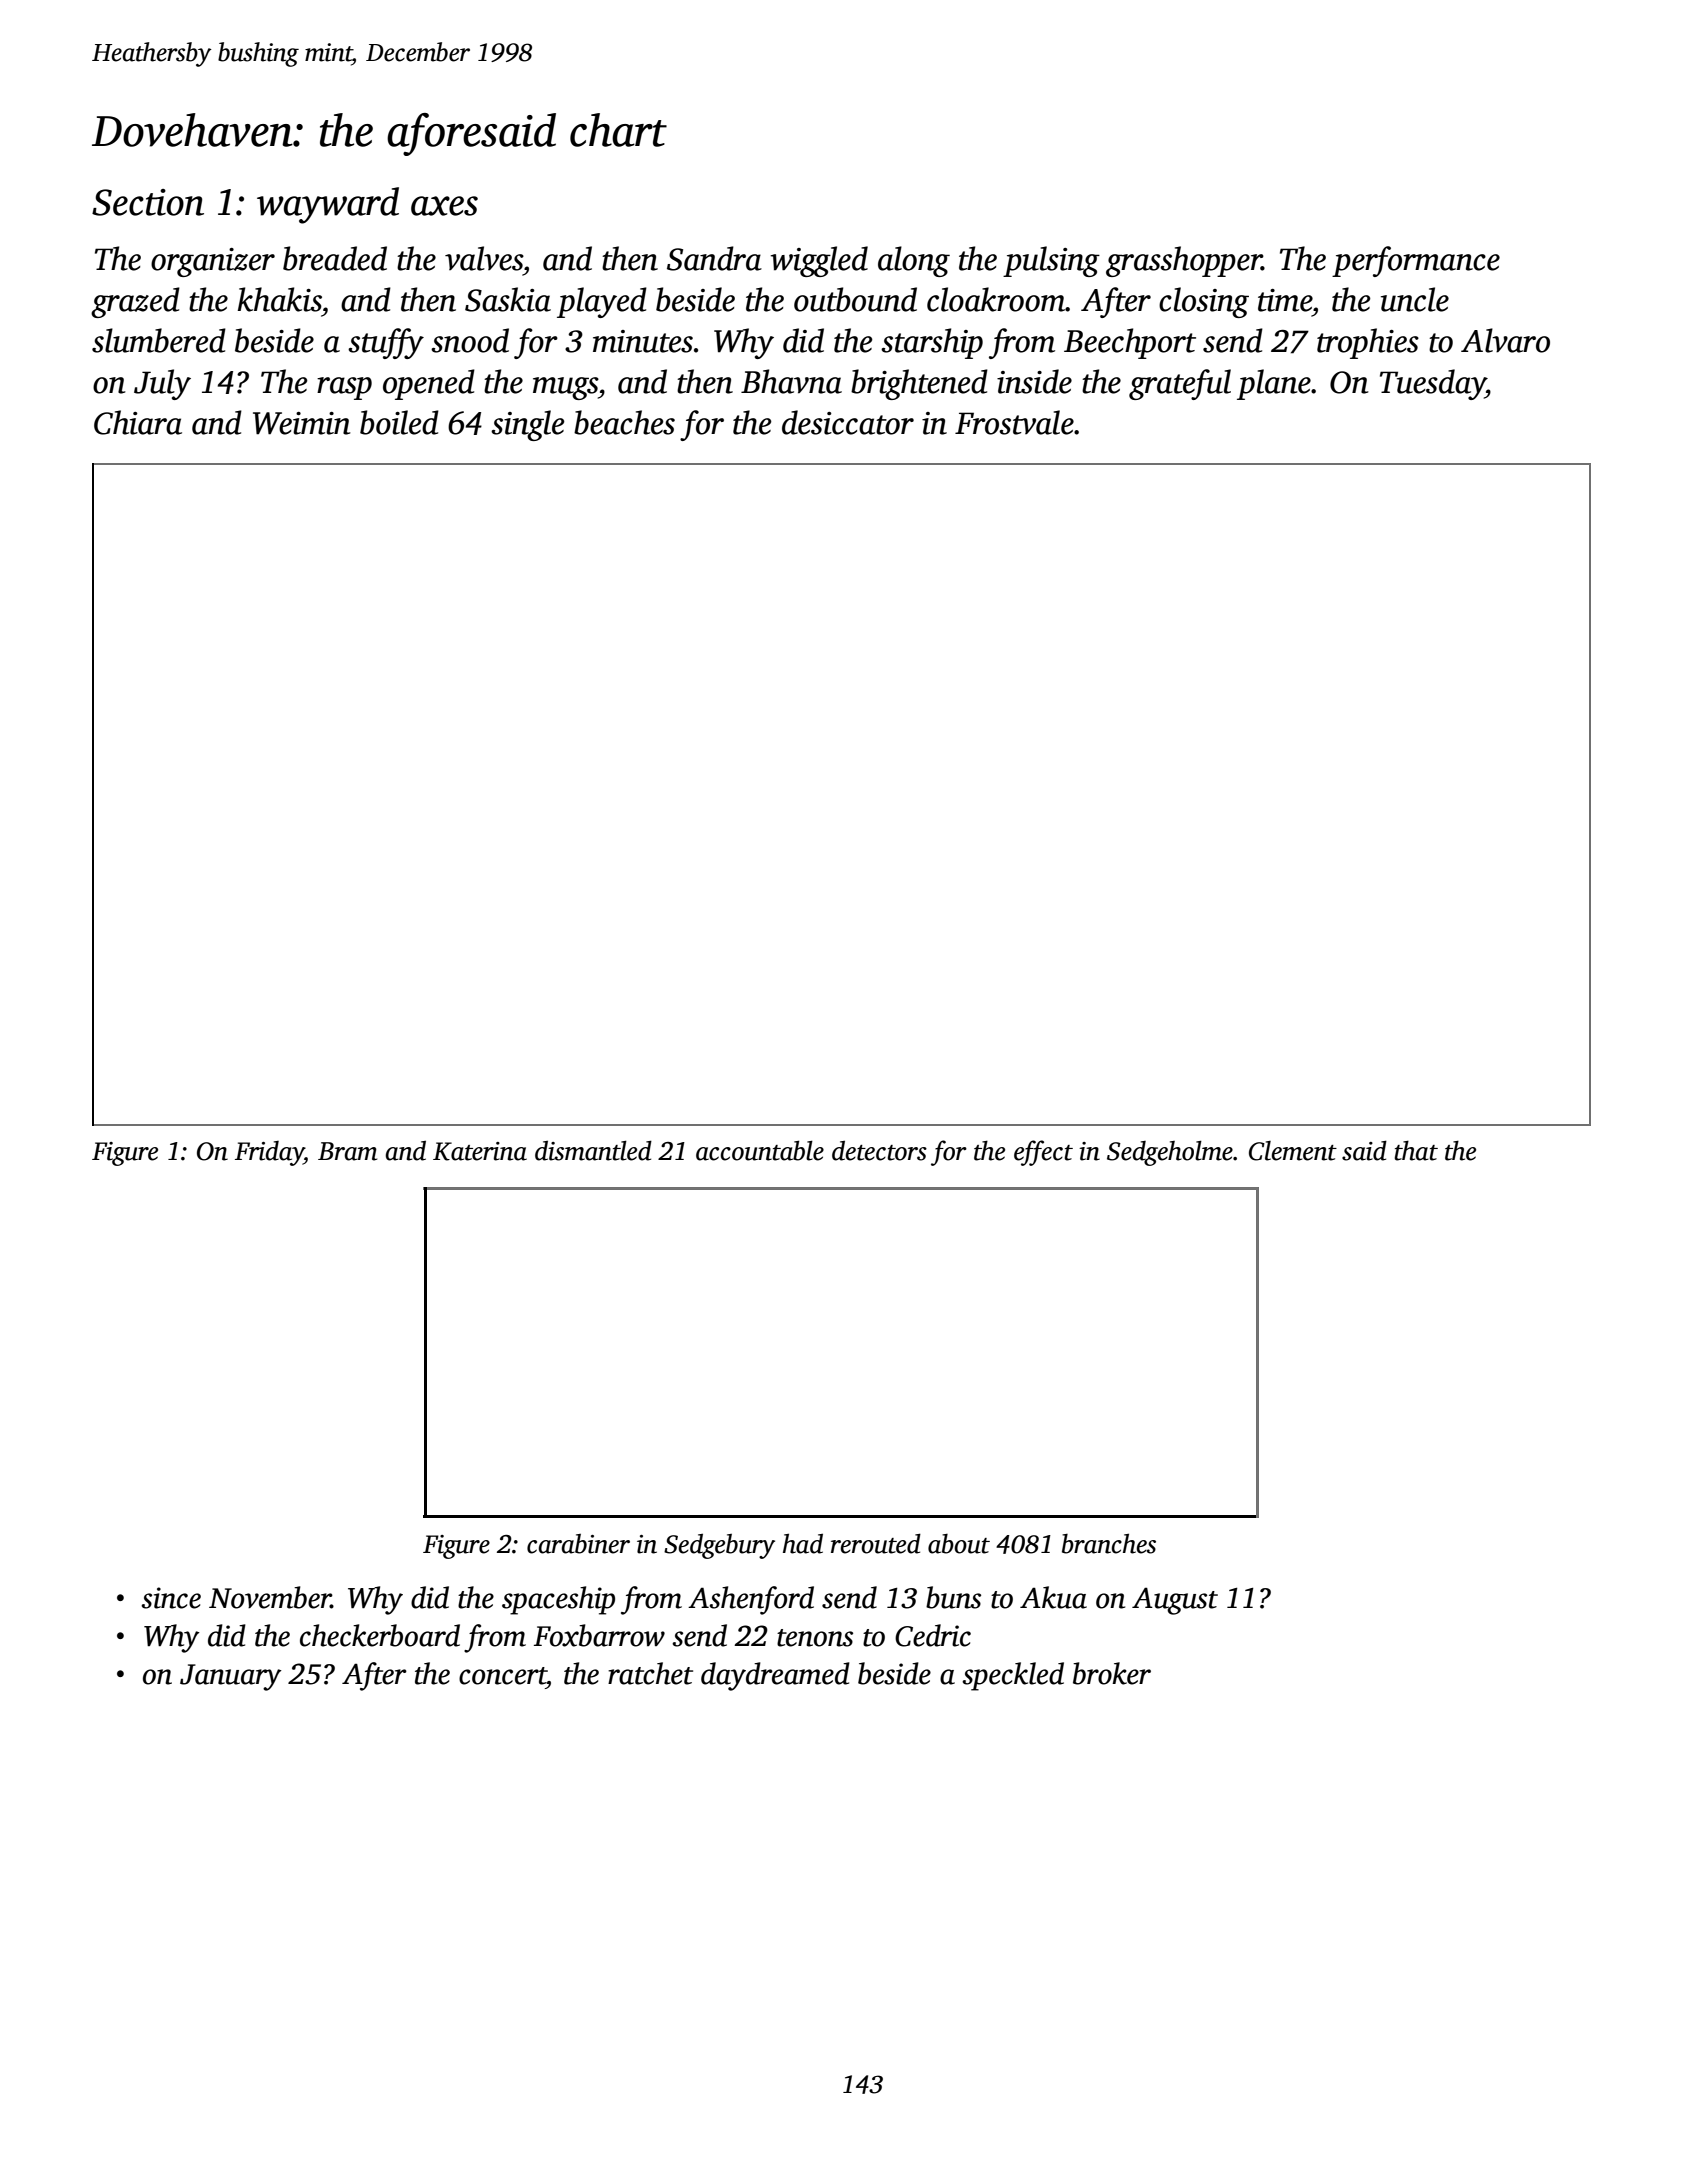 The image size is (1683, 2178). I want to click on concert, so click(502, 1676).
